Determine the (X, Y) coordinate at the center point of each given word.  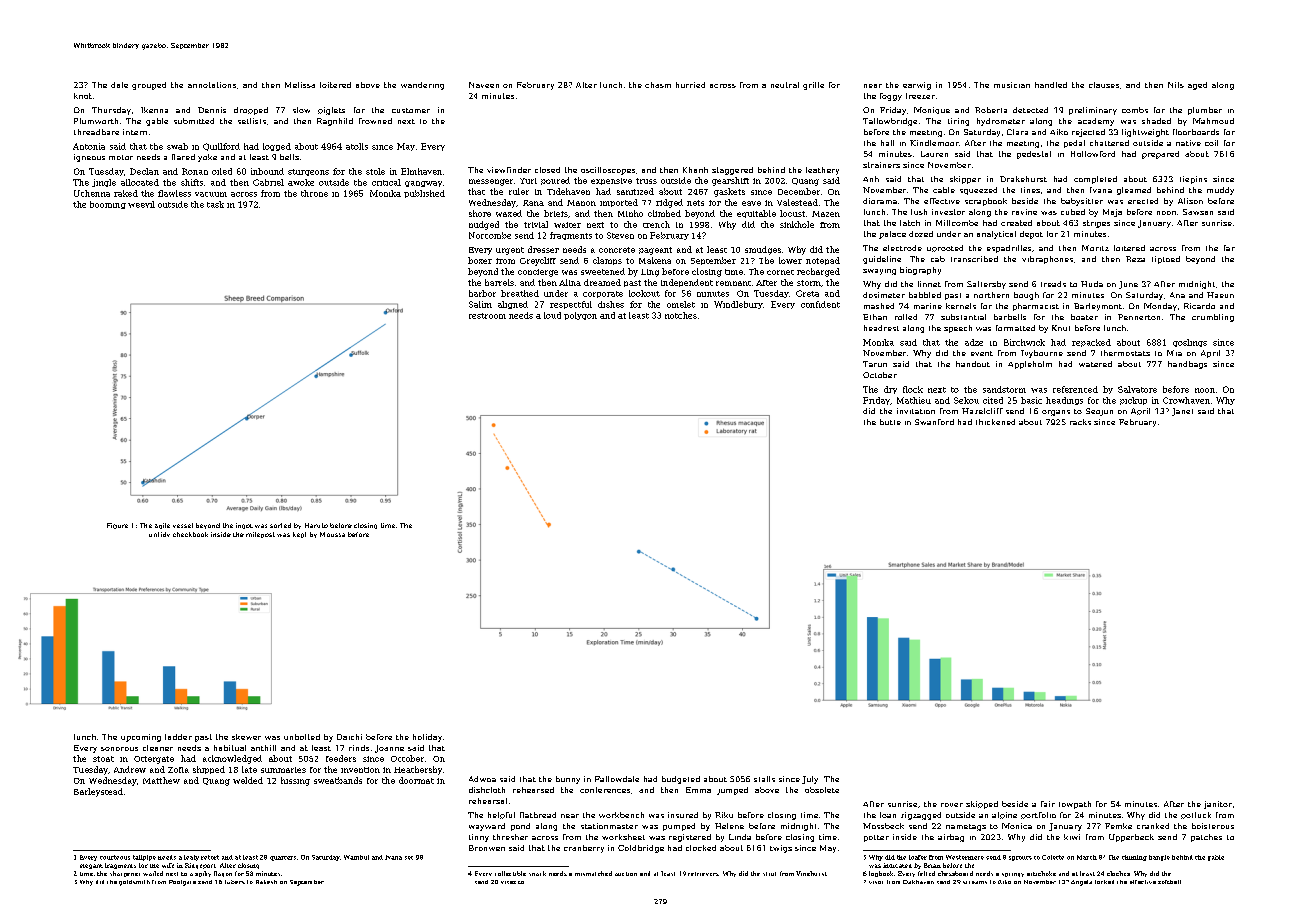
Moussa (332, 534)
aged (1197, 86)
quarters (283, 858)
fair (1048, 804)
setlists (252, 121)
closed (547, 170)
